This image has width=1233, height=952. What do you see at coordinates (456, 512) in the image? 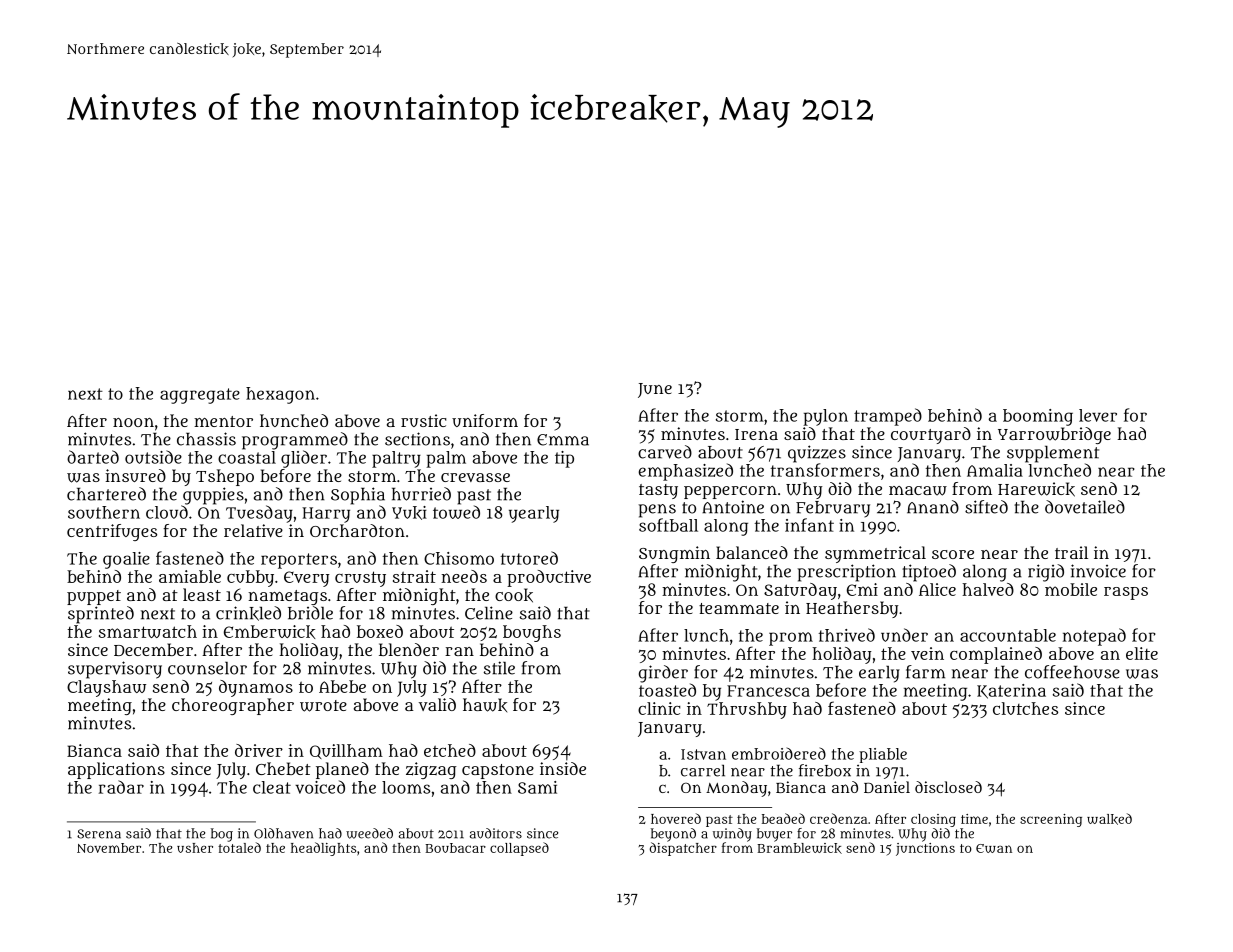
I see `towed` at bounding box center [456, 512].
